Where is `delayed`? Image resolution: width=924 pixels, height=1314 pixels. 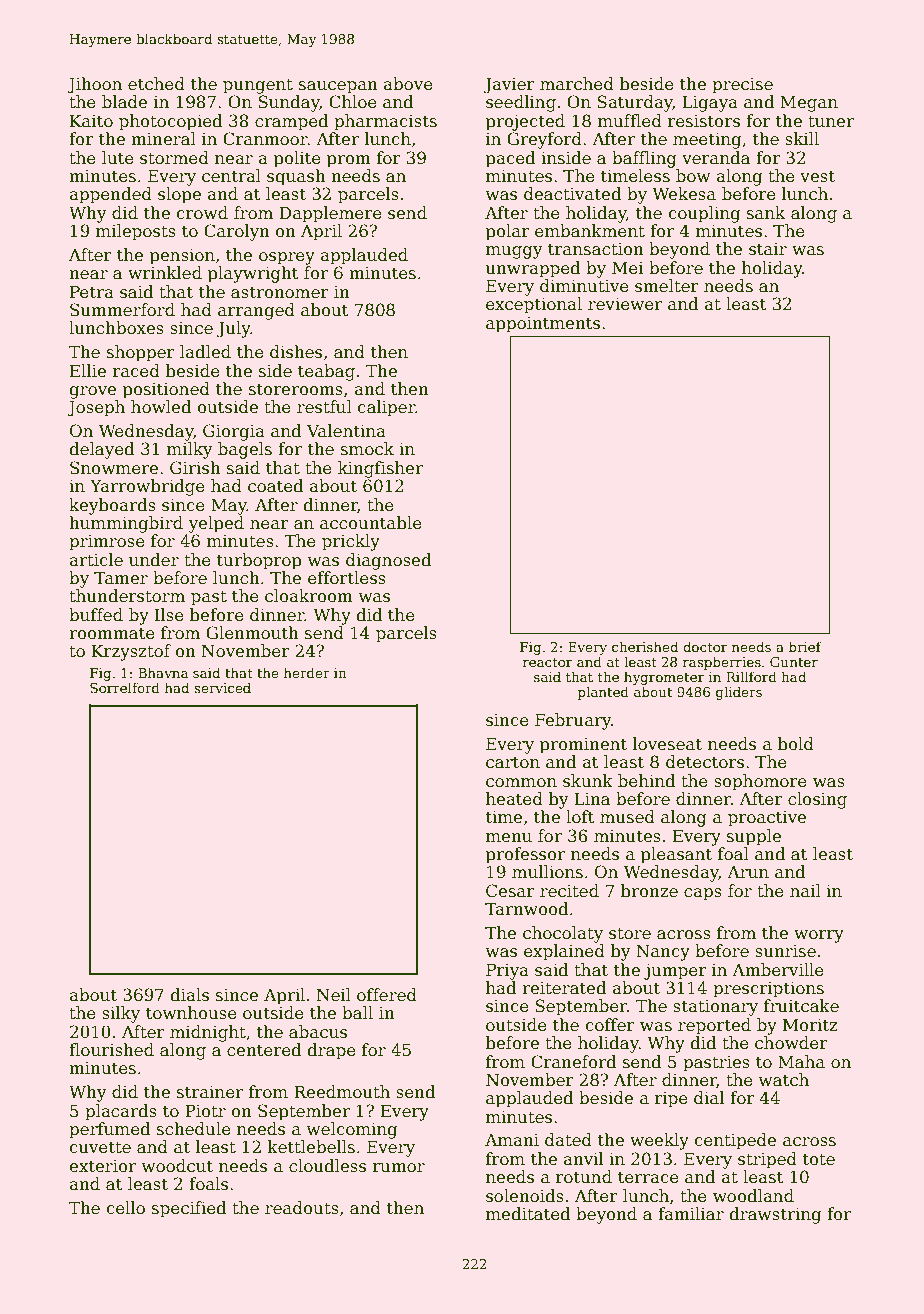 delayed is located at coordinates (101, 450).
